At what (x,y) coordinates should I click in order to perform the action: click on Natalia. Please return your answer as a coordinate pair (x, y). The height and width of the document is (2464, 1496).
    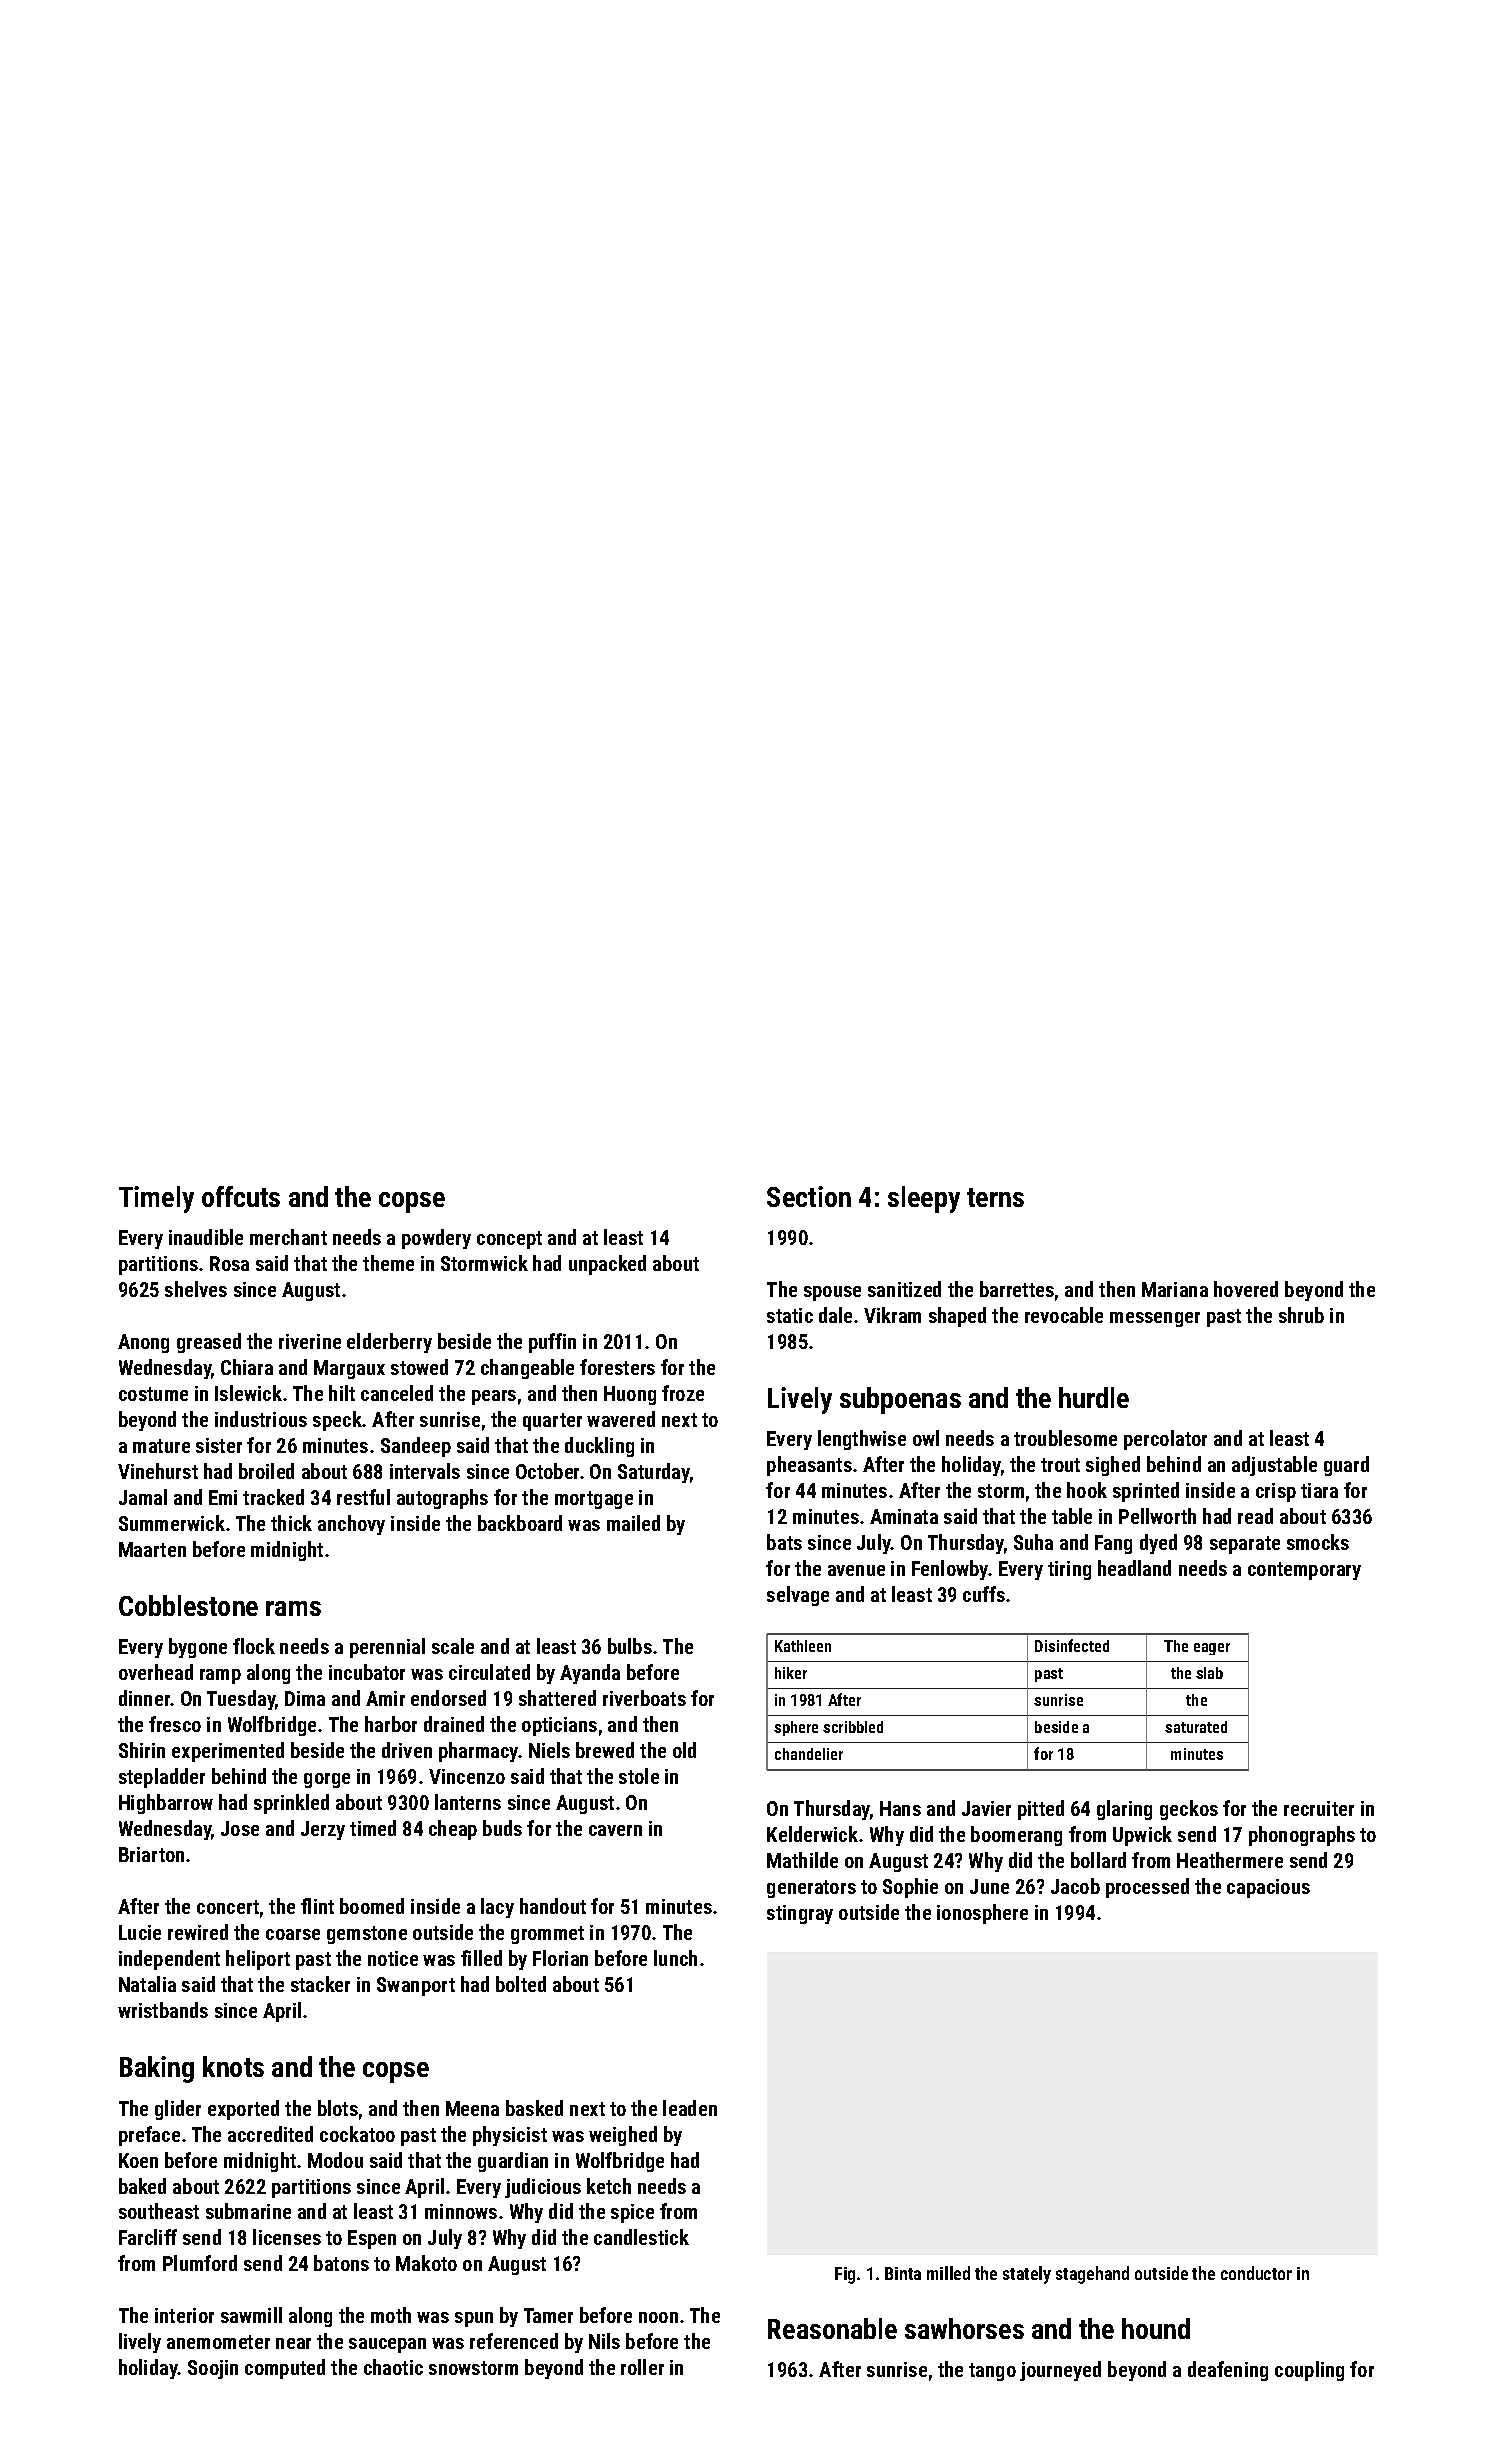
    Looking at the image, I should click on (147, 1984).
